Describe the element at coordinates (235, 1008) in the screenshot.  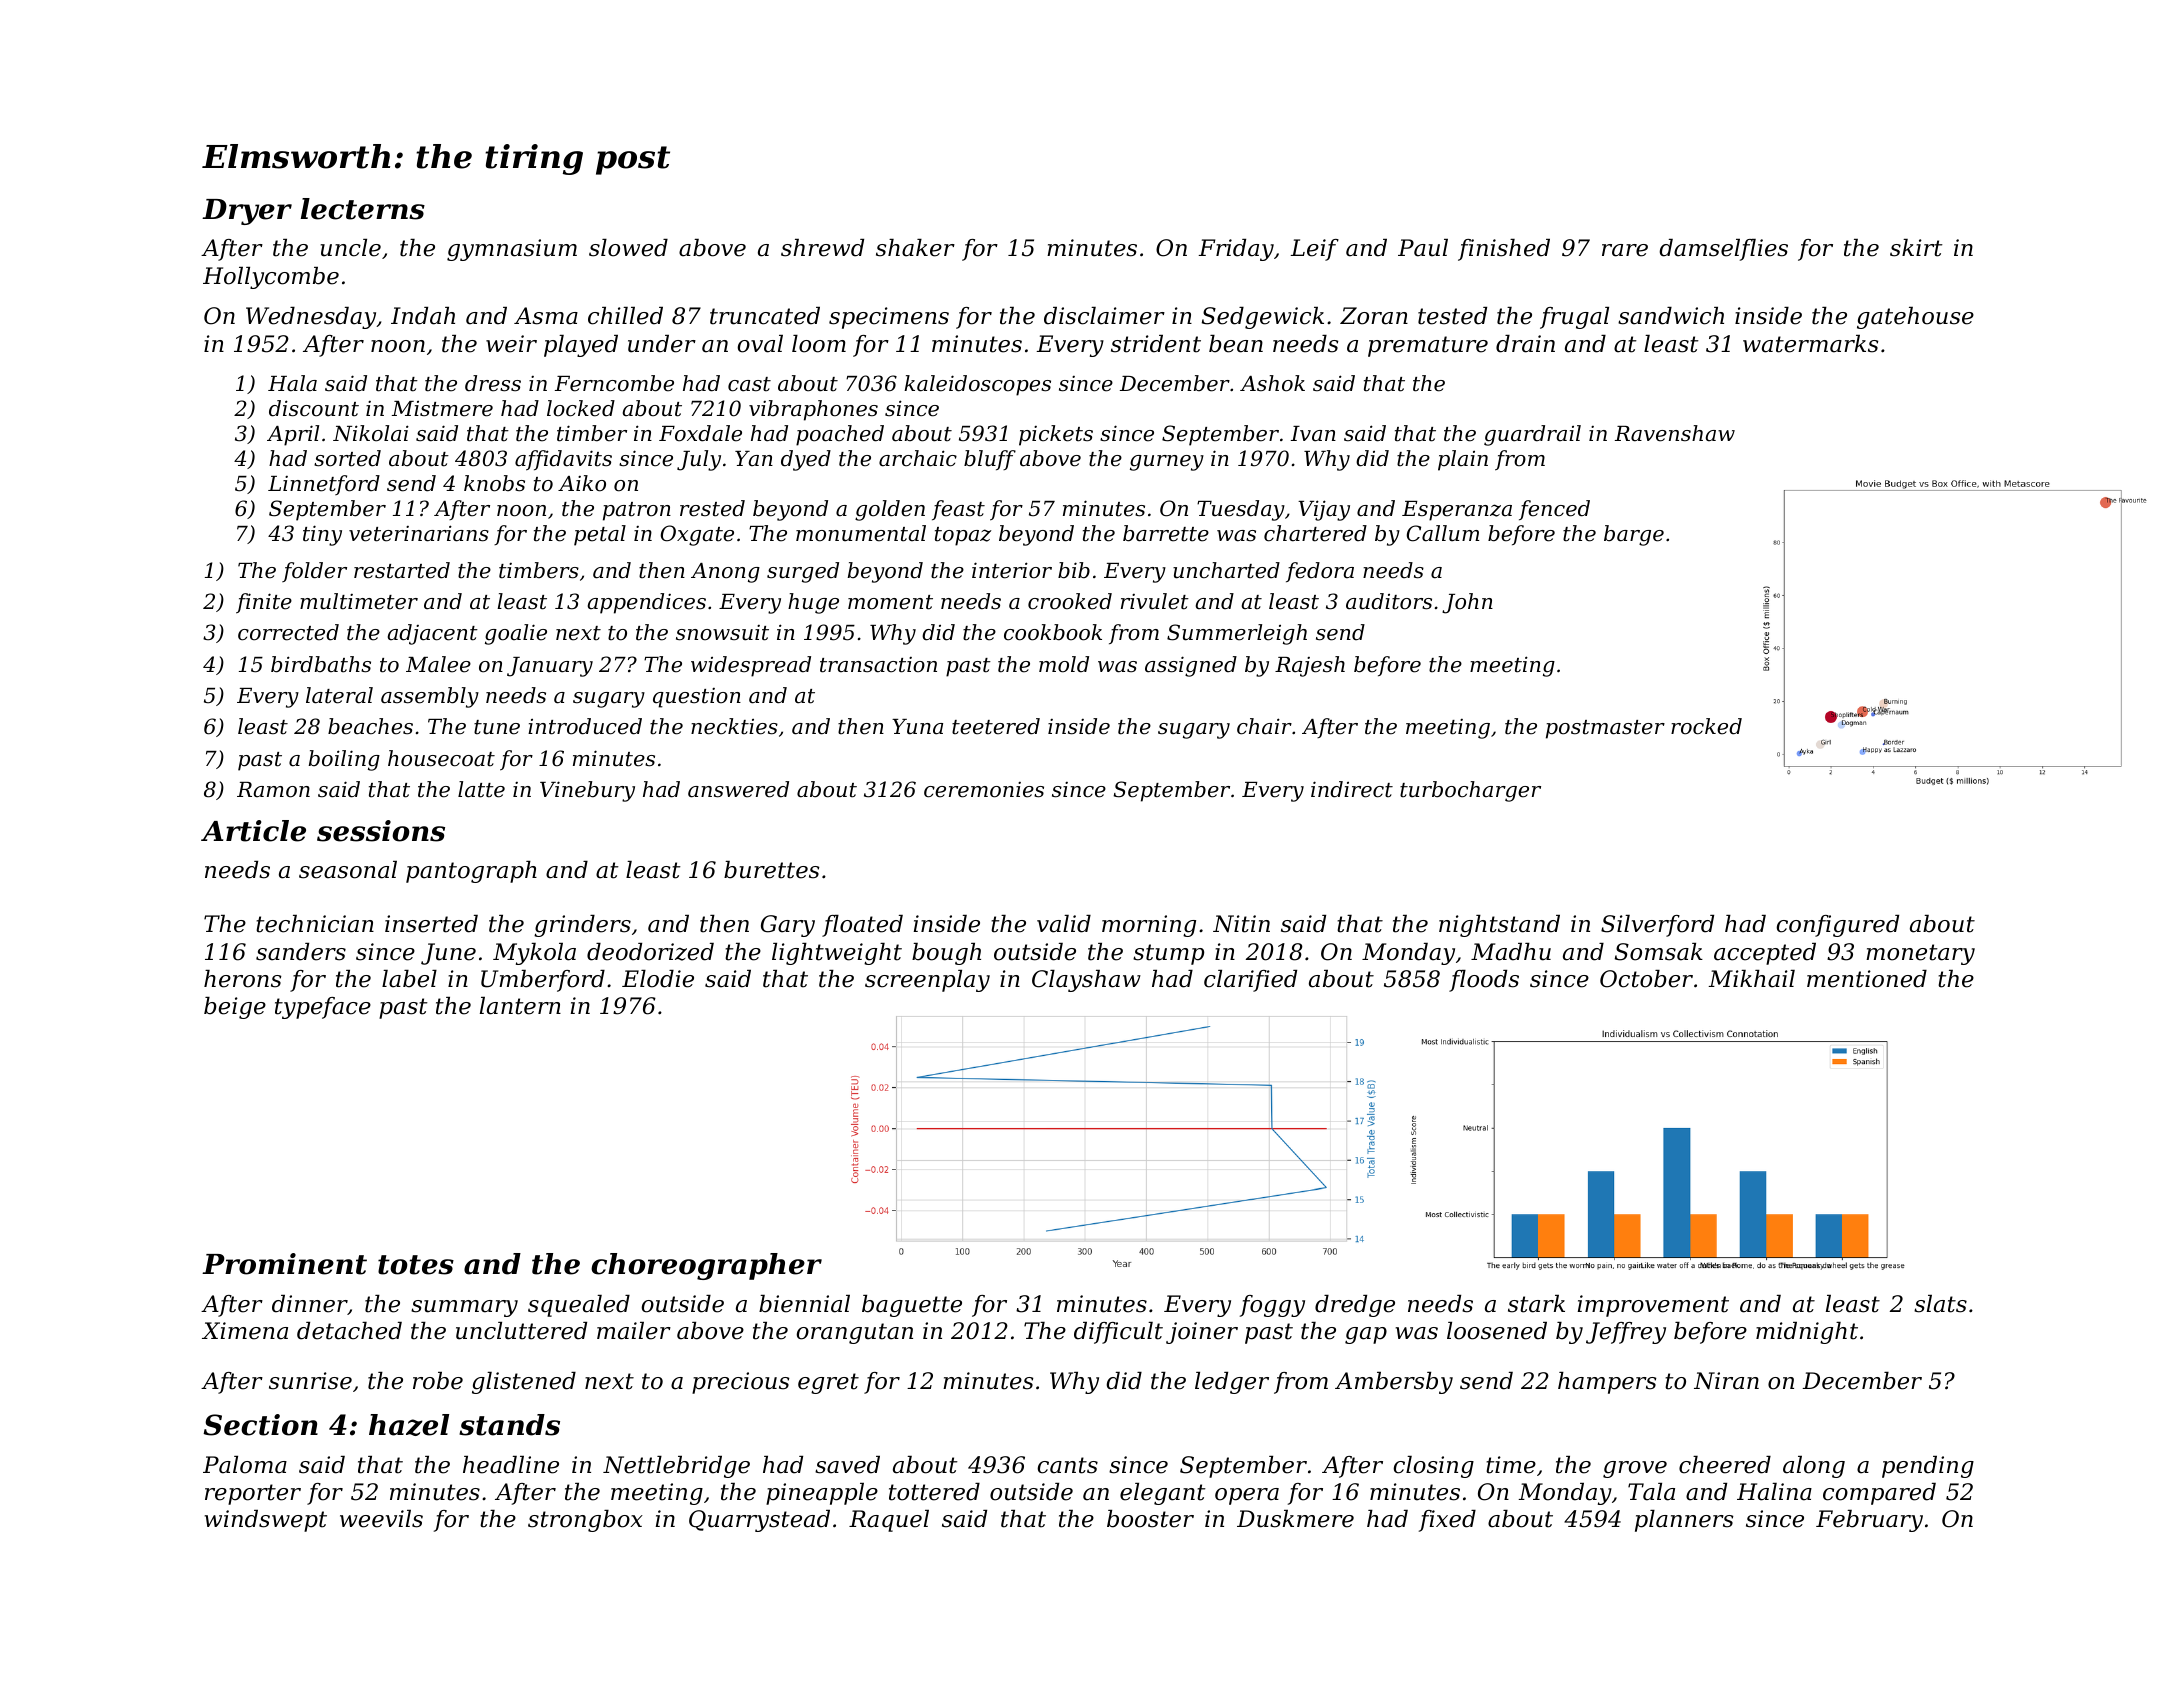
I see `beige` at that location.
